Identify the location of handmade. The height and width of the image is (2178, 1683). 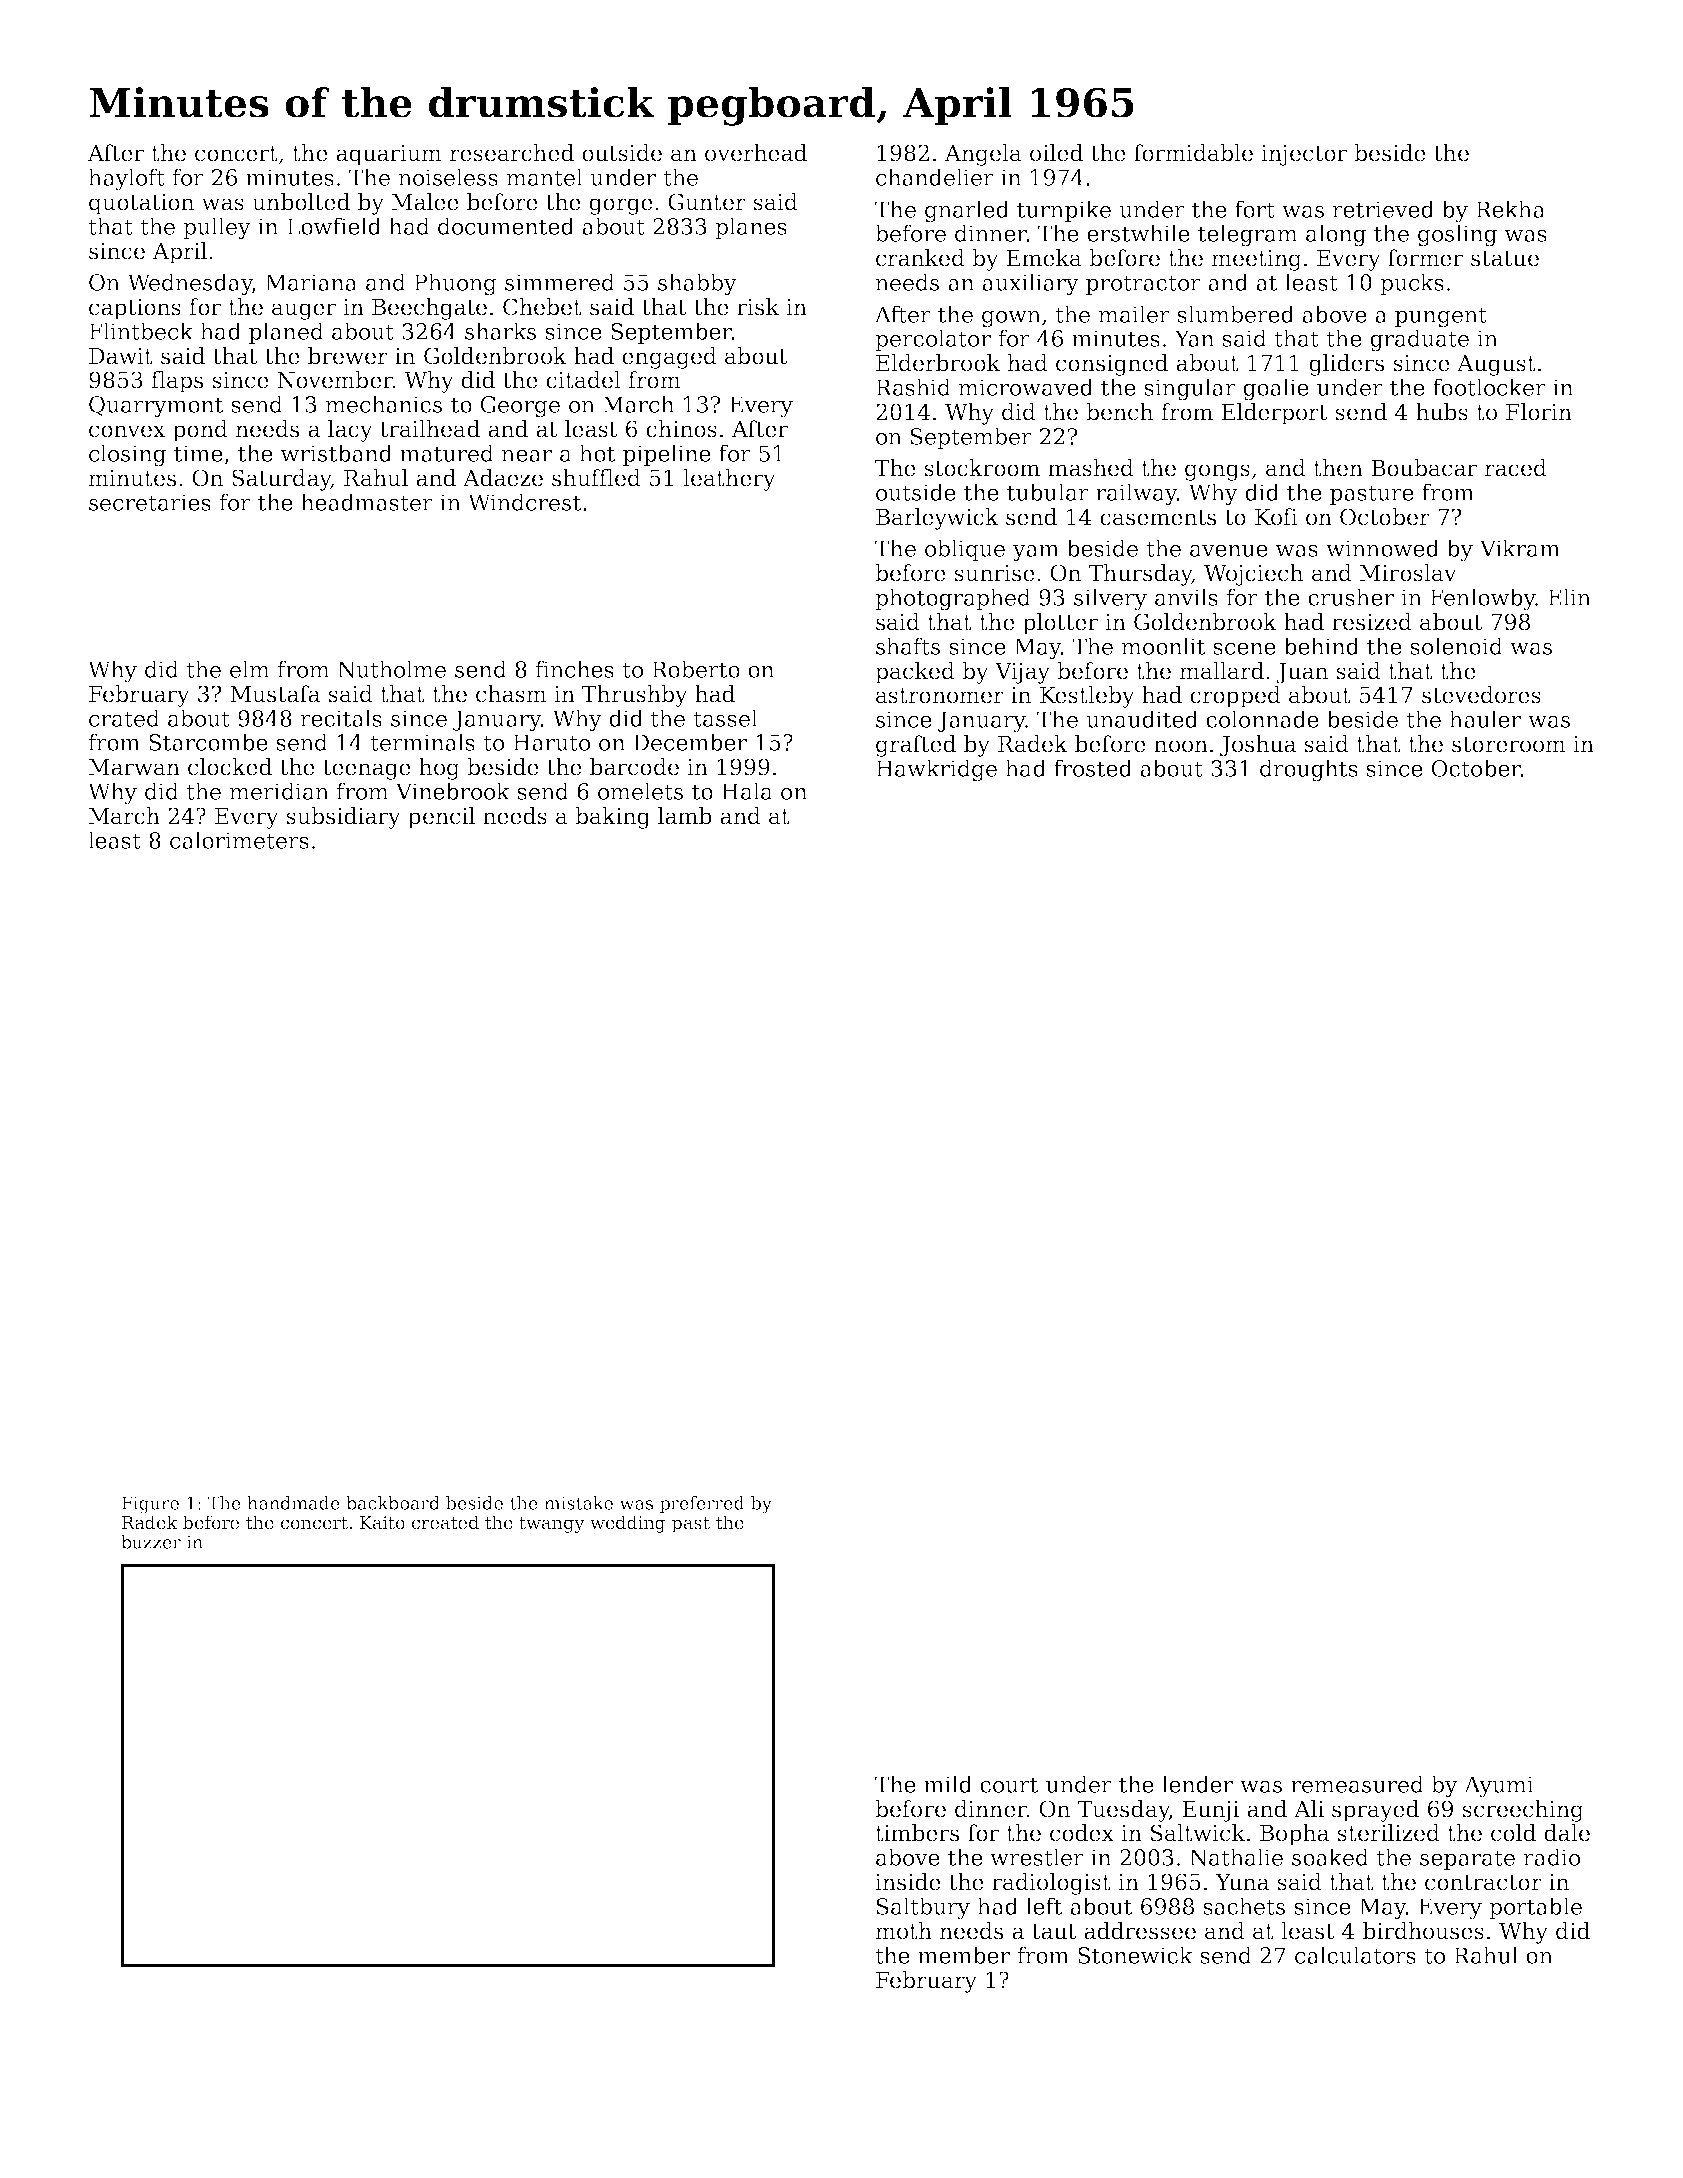
(293, 1503).
